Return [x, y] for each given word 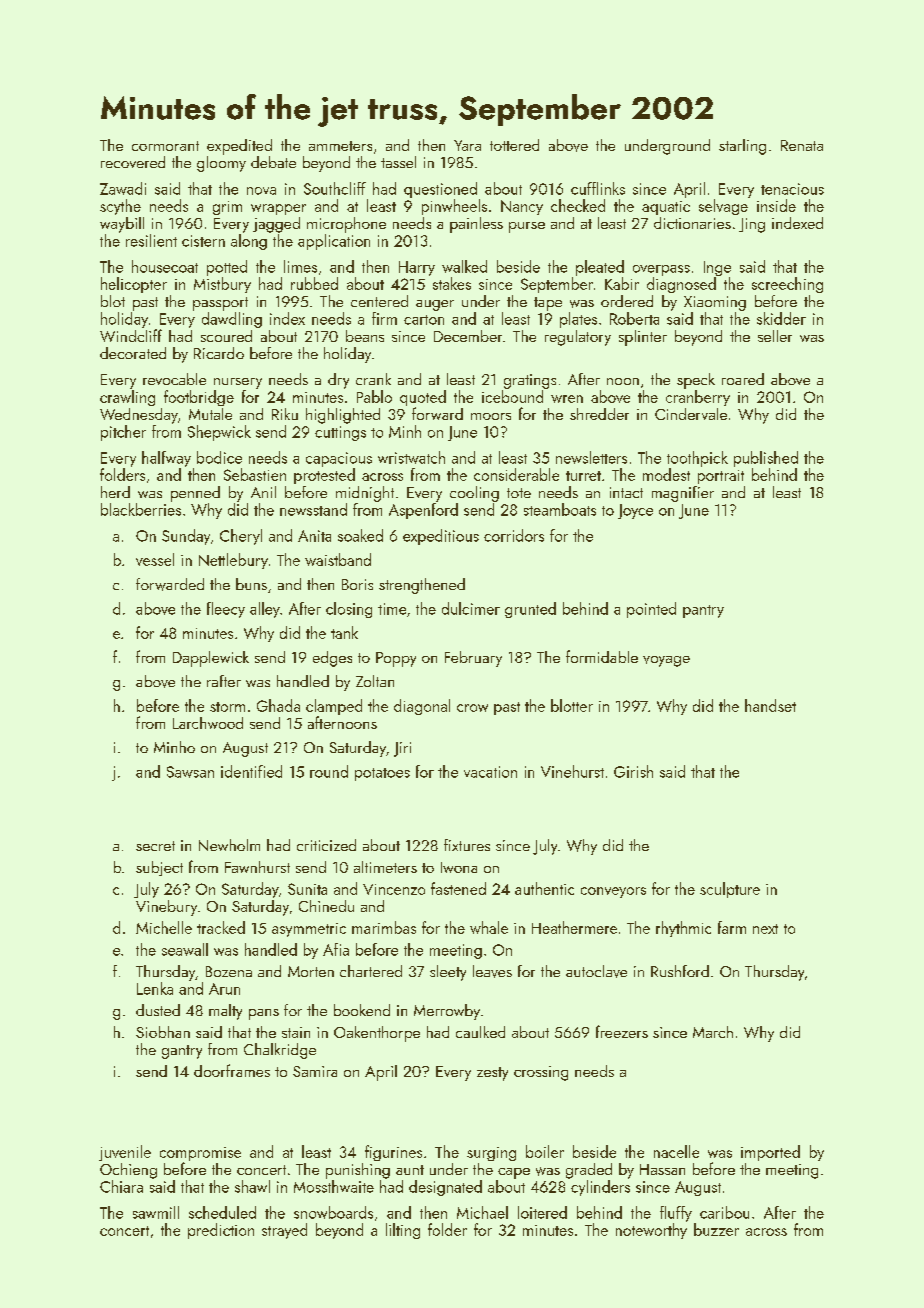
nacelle [676, 1151]
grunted [530, 610]
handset [770, 705]
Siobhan [163, 1032]
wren [567, 399]
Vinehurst [572, 771]
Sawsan [190, 772]
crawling [127, 398]
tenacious [792, 189]
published [766, 459]
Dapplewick [211, 659]
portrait [721, 477]
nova [261, 191]
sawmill [156, 1212]
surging [491, 1154]
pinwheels [454, 207]
